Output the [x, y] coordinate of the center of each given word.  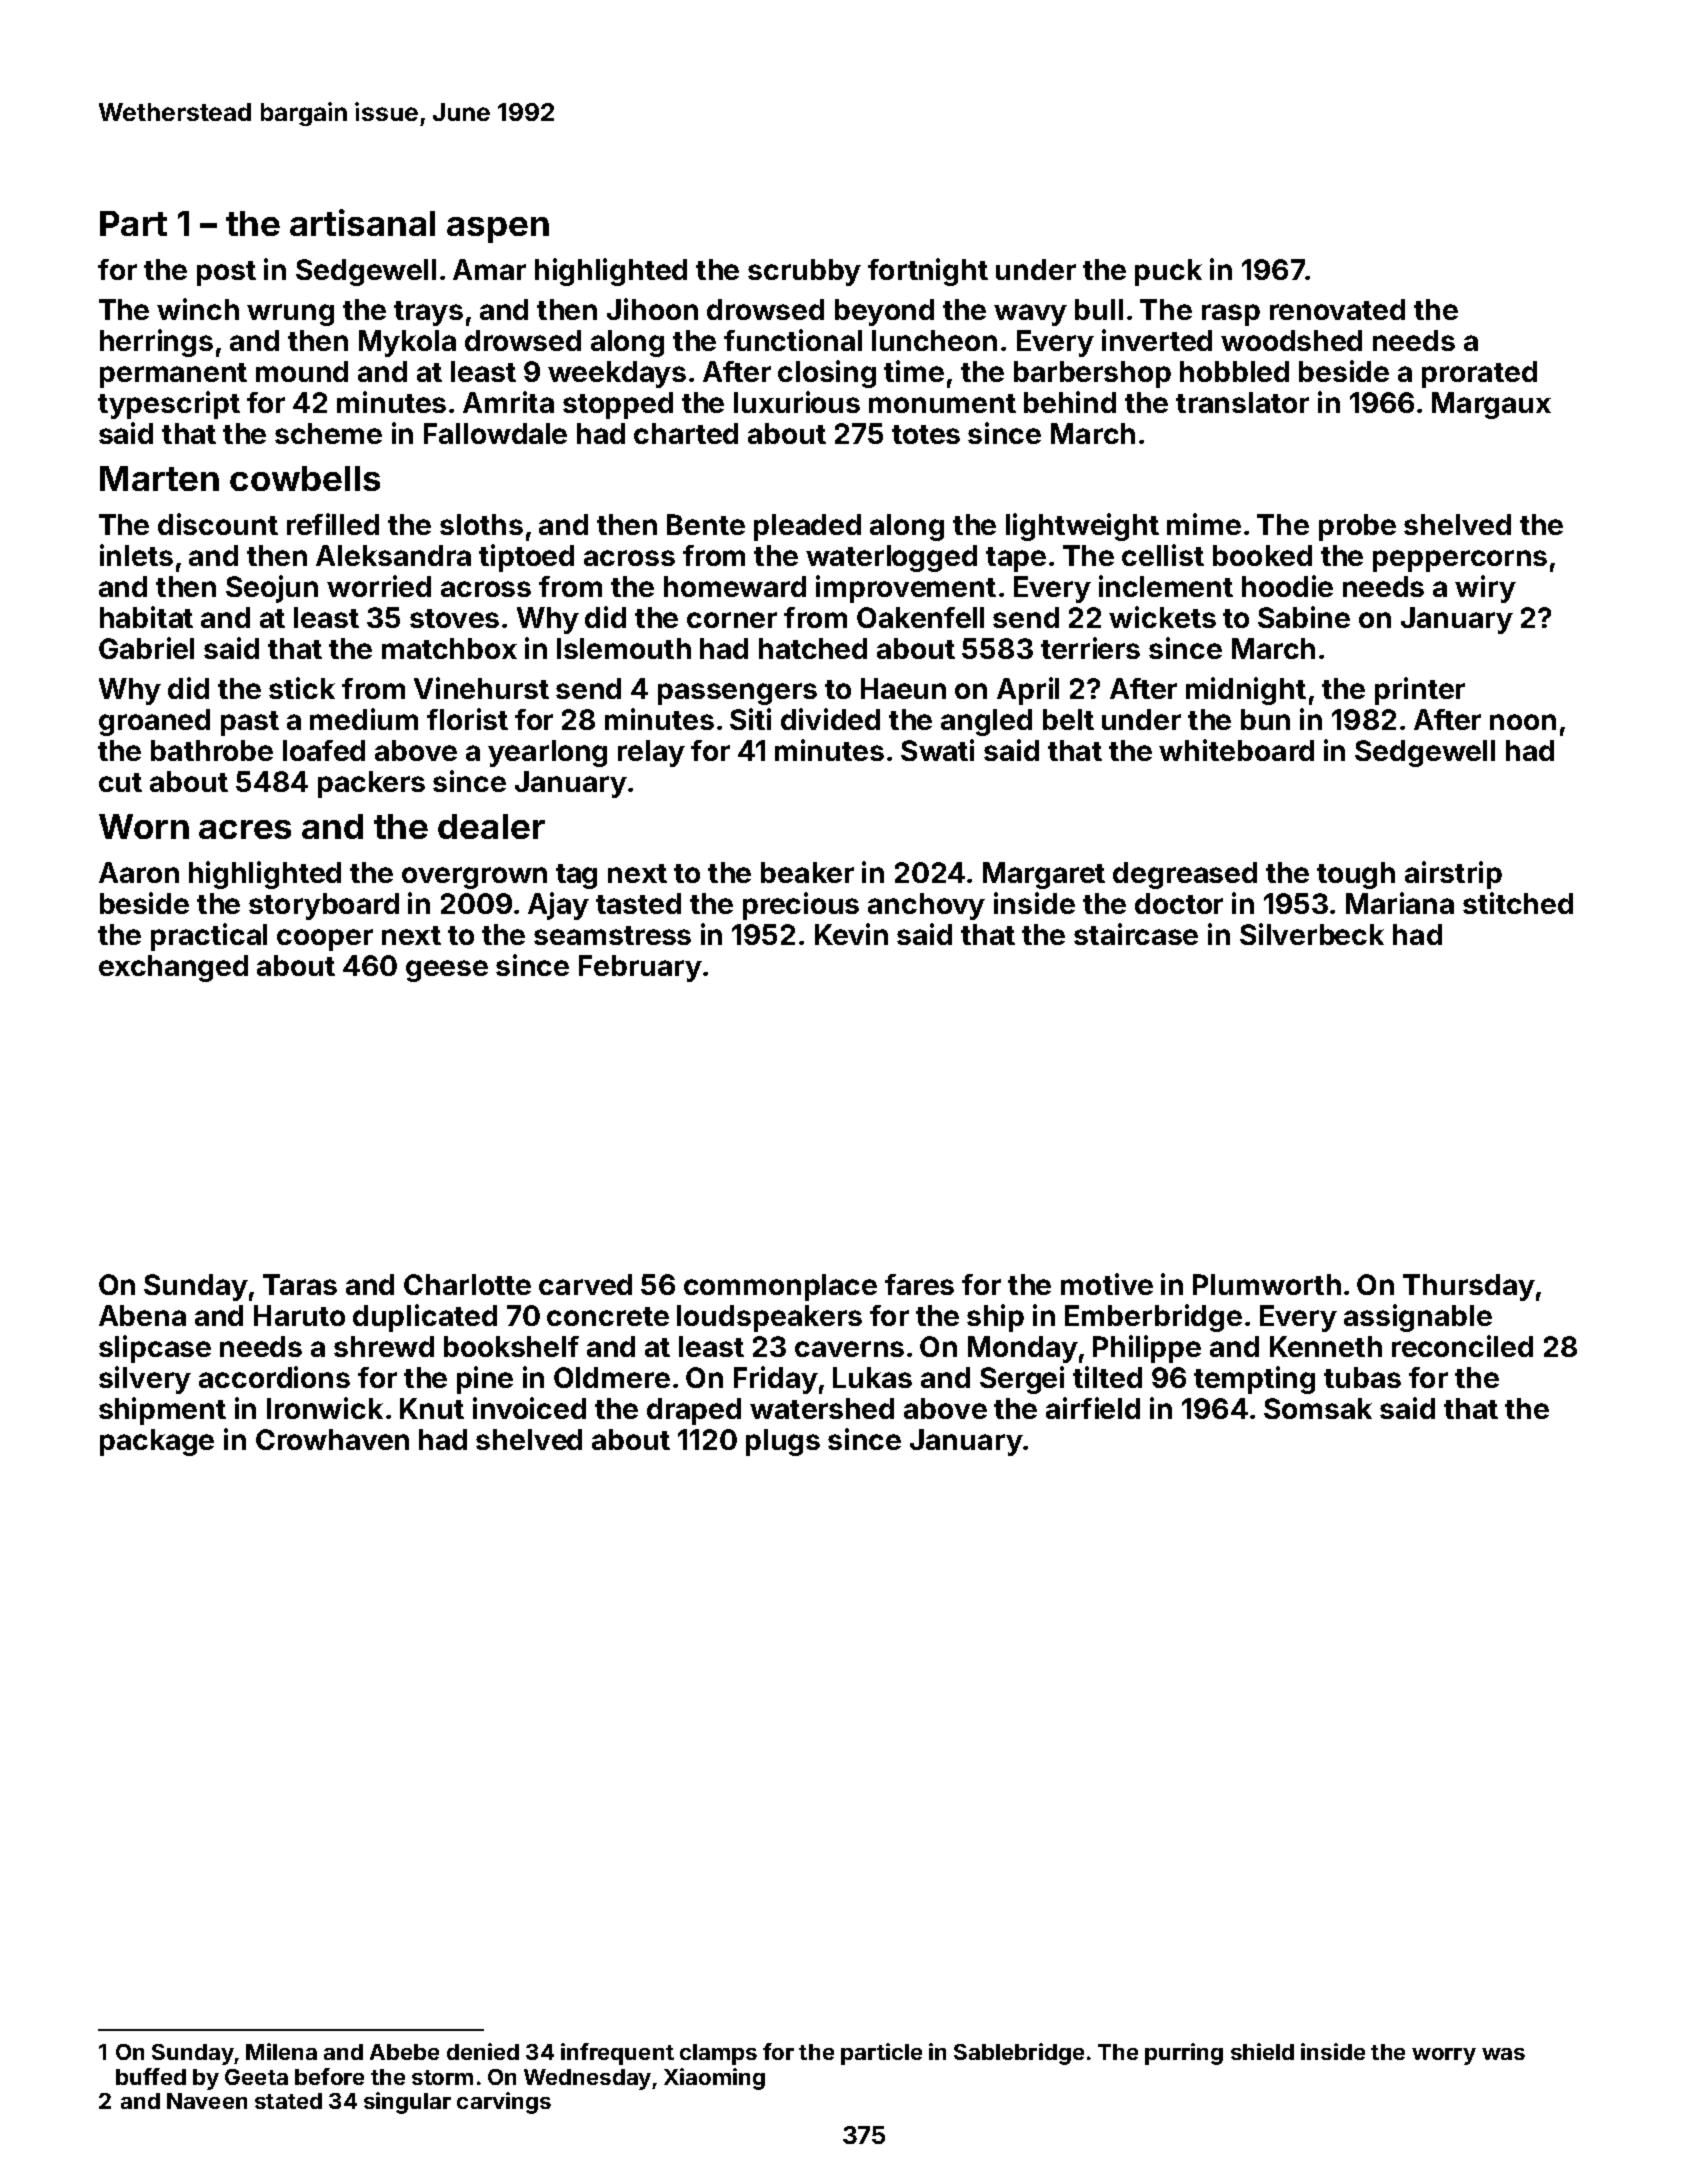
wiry [1485, 589]
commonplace [780, 1287]
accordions [274, 1377]
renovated [1337, 309]
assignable [1418, 1318]
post [226, 273]
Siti [750, 719]
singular [407, 2103]
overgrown [474, 878]
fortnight [928, 272]
